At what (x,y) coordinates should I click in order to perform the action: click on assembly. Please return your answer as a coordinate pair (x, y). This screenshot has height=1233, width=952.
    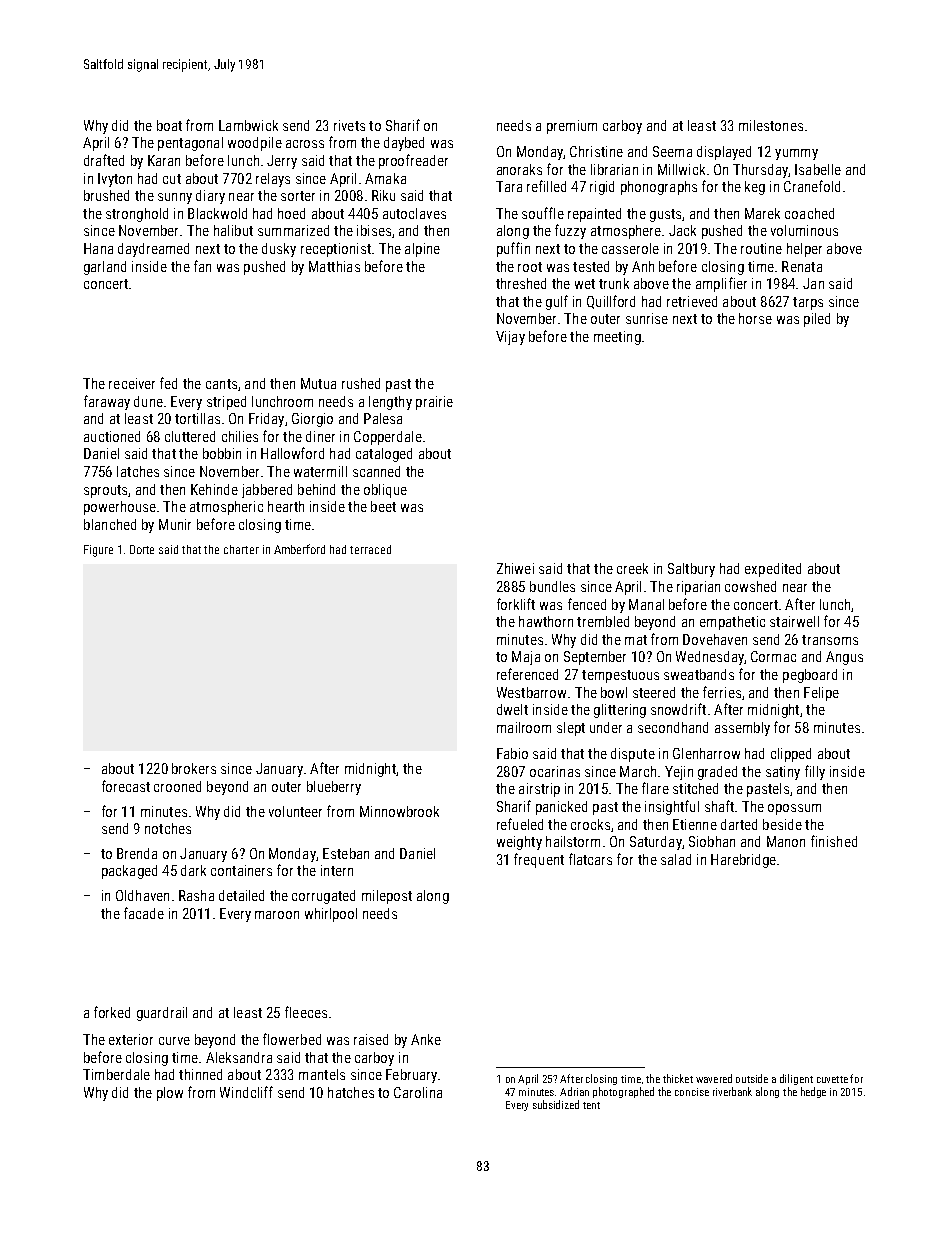
    Looking at the image, I should click on (742, 729).
